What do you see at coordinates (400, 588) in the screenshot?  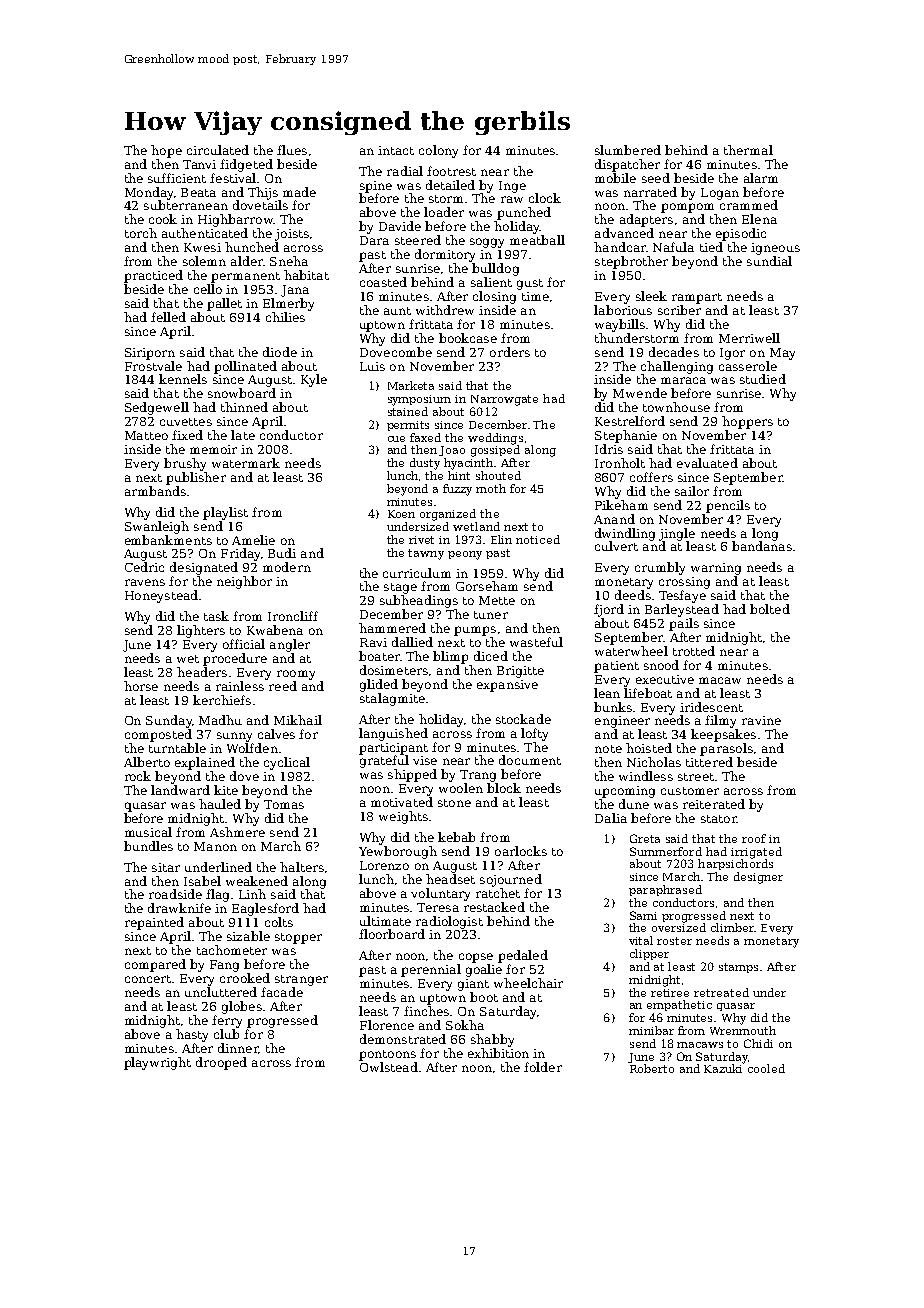 I see `stage` at bounding box center [400, 588].
